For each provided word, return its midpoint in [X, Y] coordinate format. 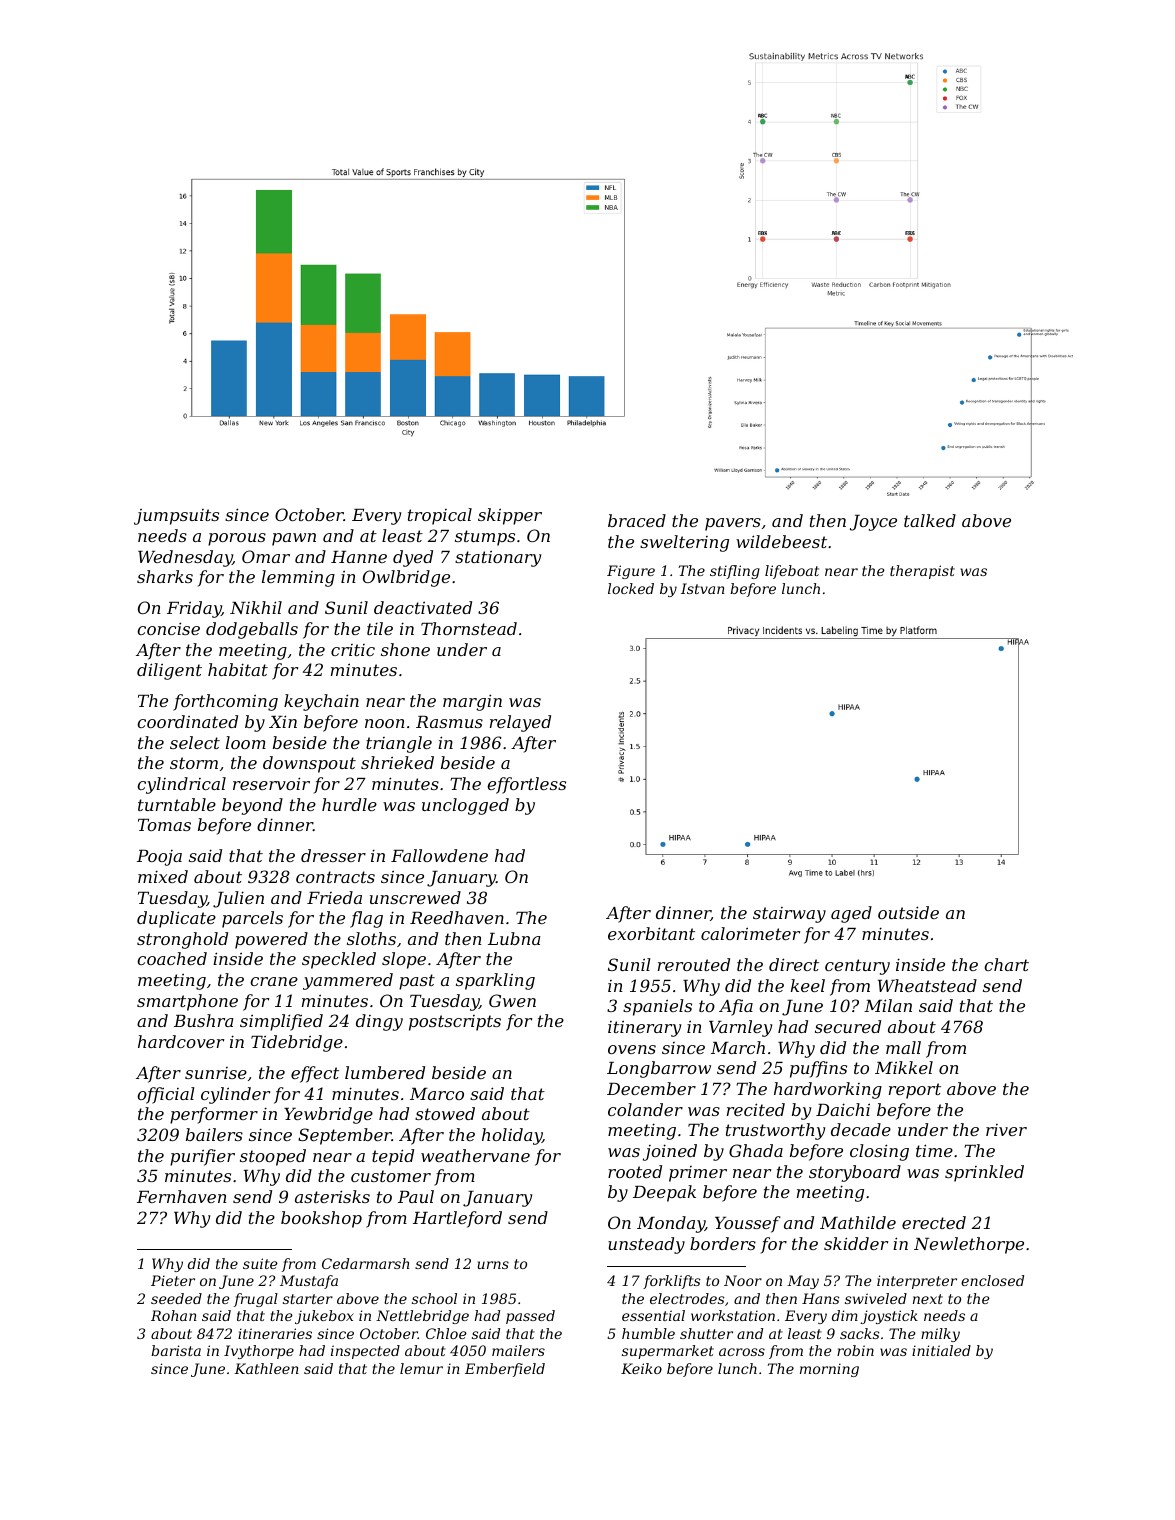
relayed [520, 723]
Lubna [514, 938]
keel [808, 985]
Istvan [703, 588]
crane [274, 981]
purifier [202, 1157]
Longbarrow [659, 1069]
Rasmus [449, 722]
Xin [283, 721]
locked [631, 588]
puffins [818, 1069]
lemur [421, 1368]
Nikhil [256, 607]
